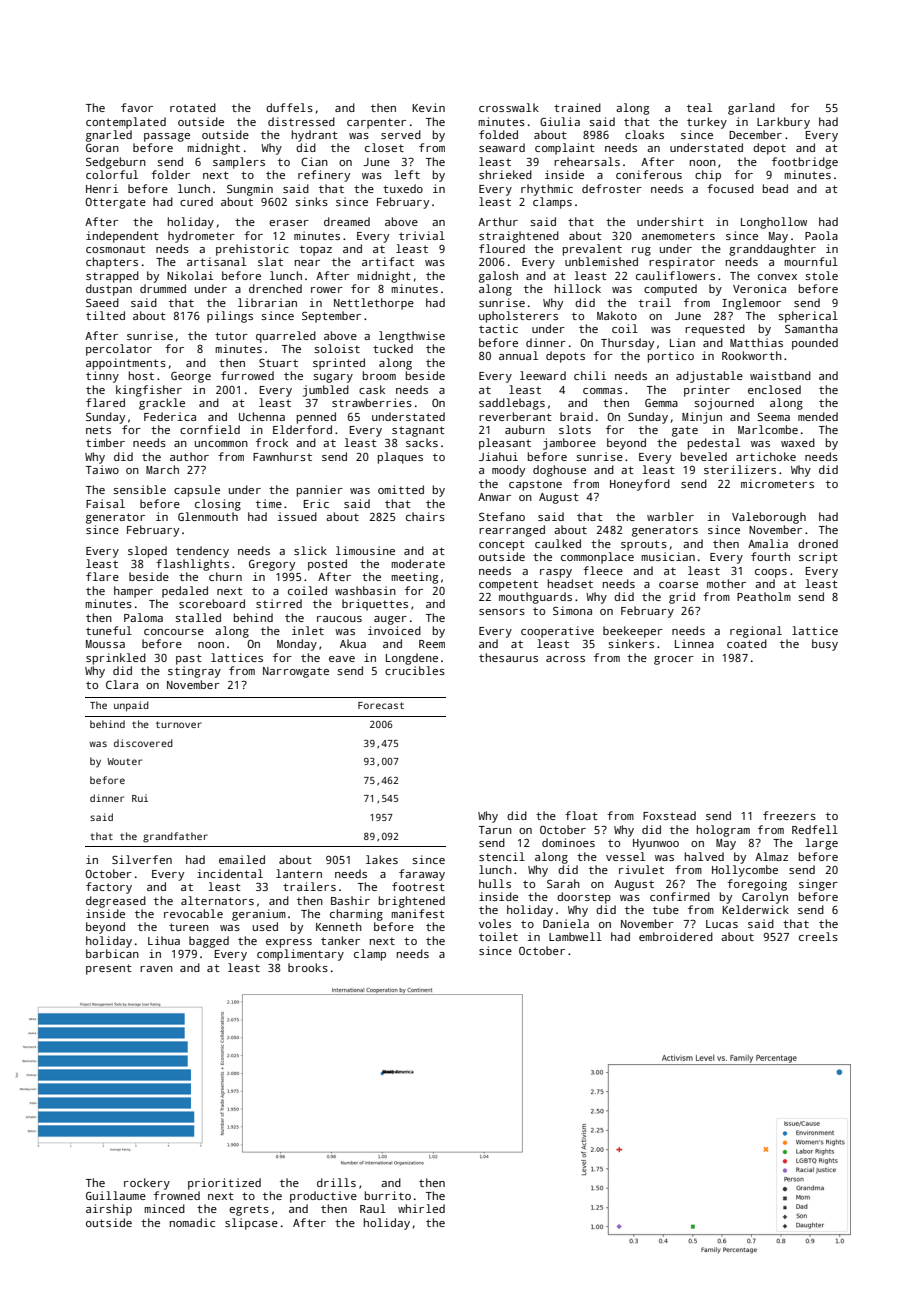  What do you see at coordinates (388, 1195) in the screenshot?
I see `burrito` at bounding box center [388, 1195].
